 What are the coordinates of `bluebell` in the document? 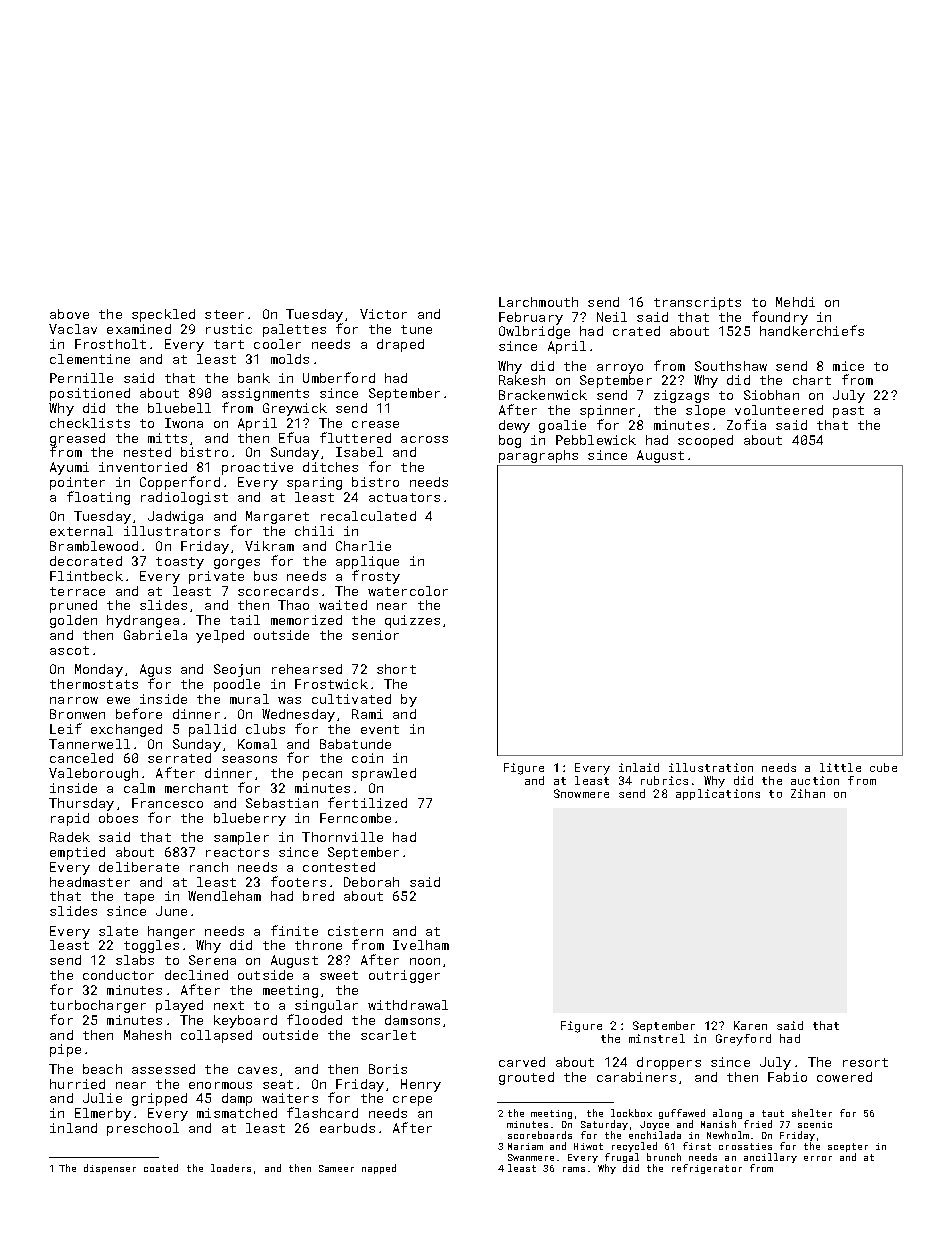 It's located at (179, 408).
